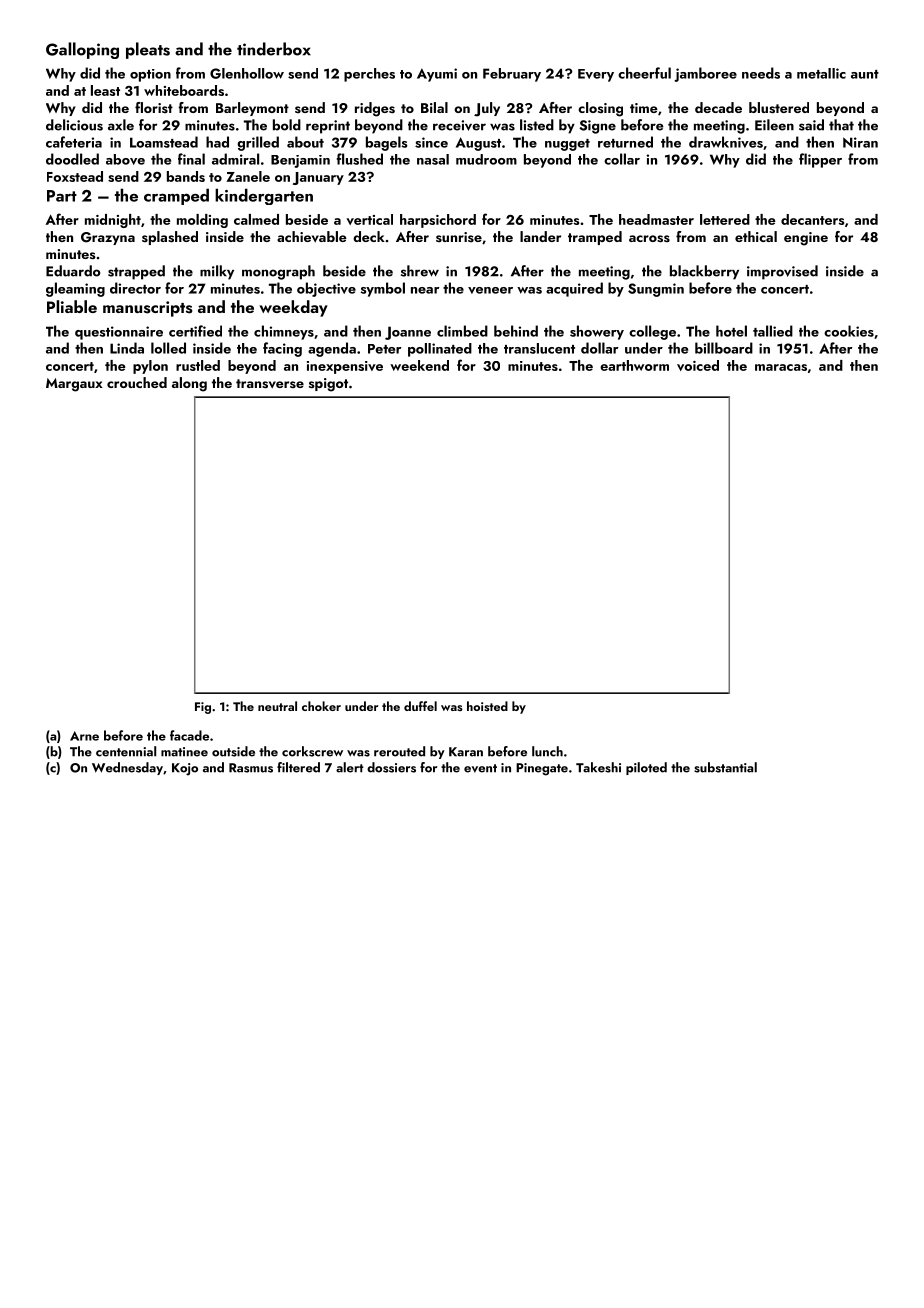 This document has height=1308, width=924. Describe the element at coordinates (251, 768) in the document. I see `Rasmus` at that location.
